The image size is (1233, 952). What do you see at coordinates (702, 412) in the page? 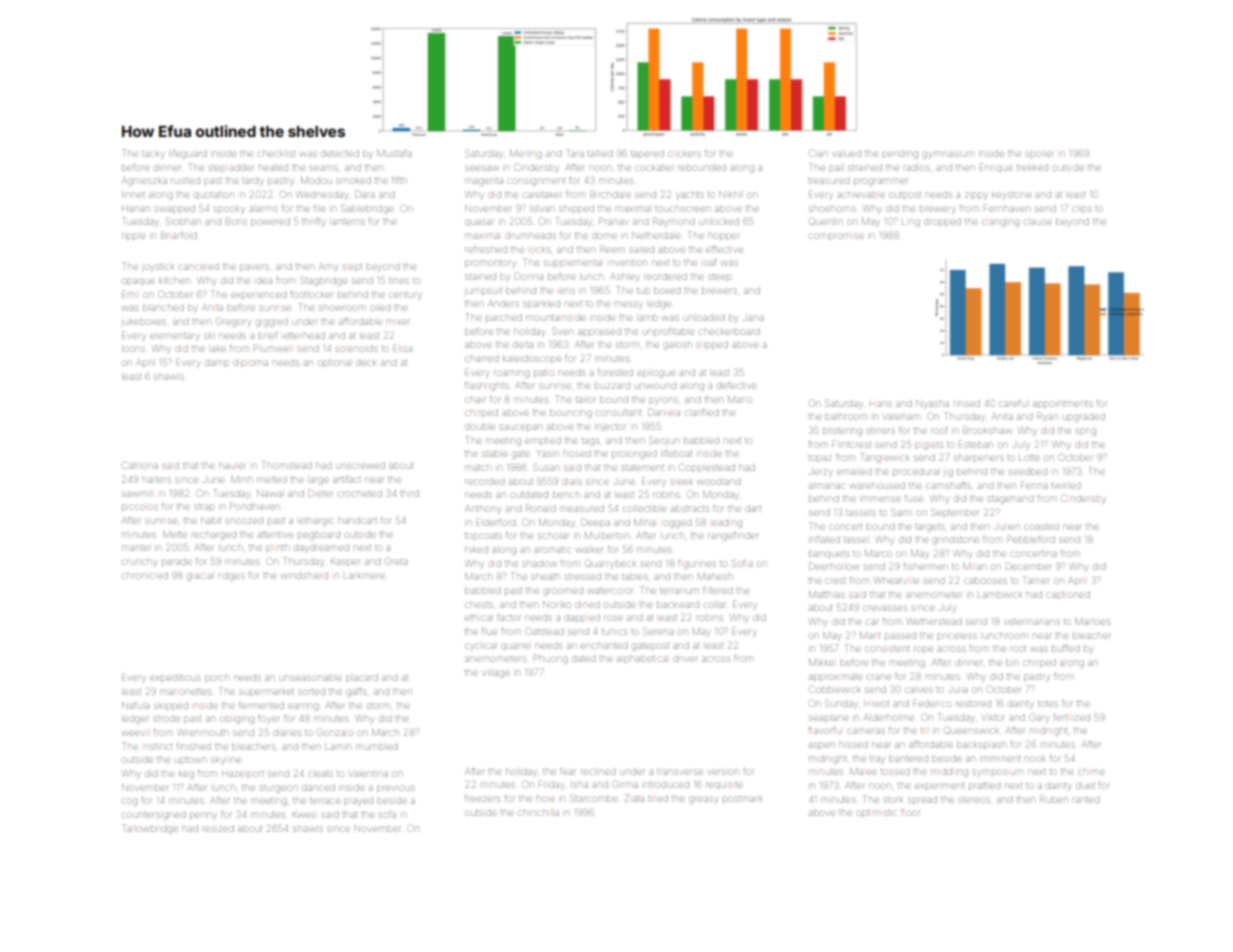
I see `clarified` at bounding box center [702, 412].
